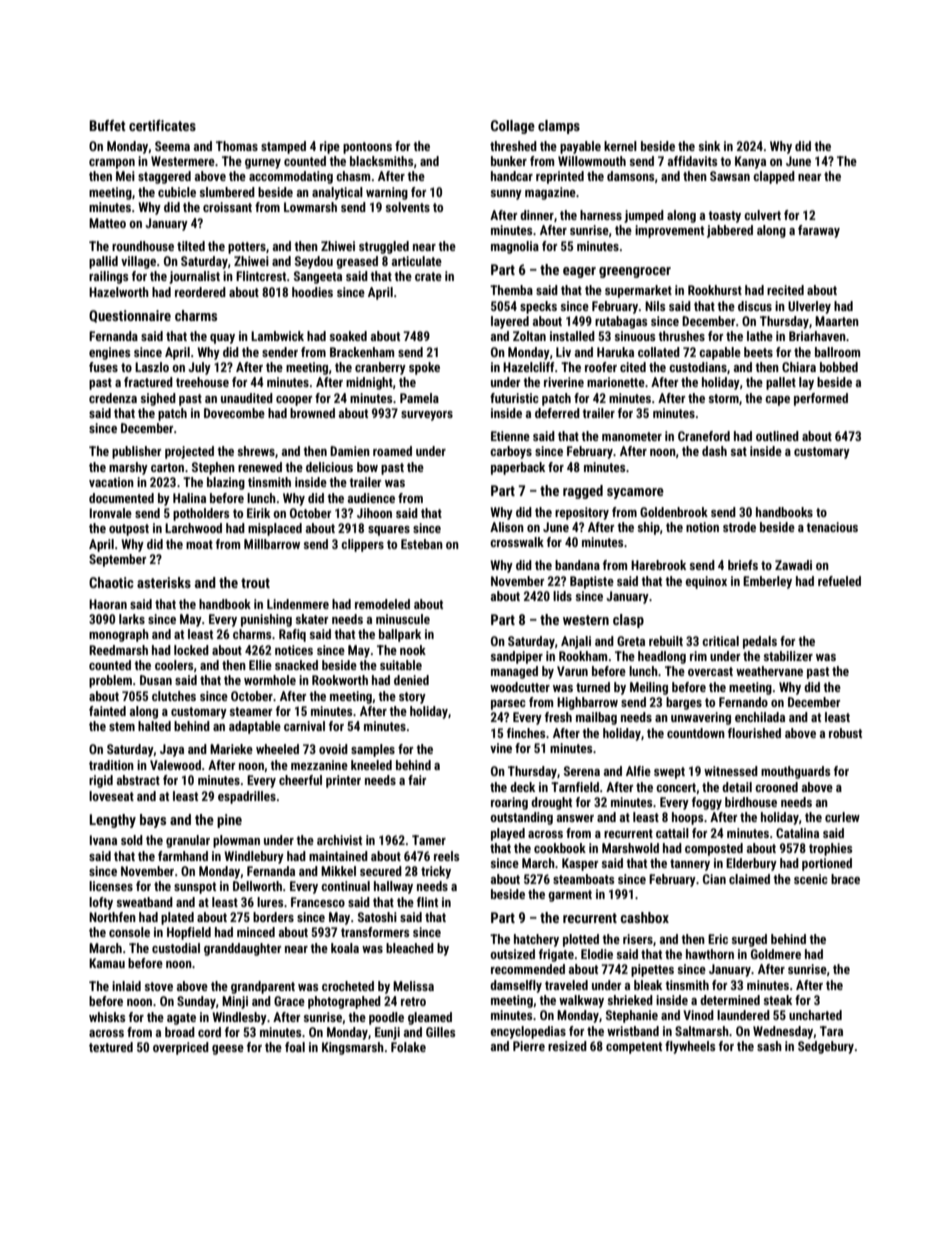 The height and width of the screenshot is (1233, 952). What do you see at coordinates (183, 856) in the screenshot?
I see `farmhand` at bounding box center [183, 856].
